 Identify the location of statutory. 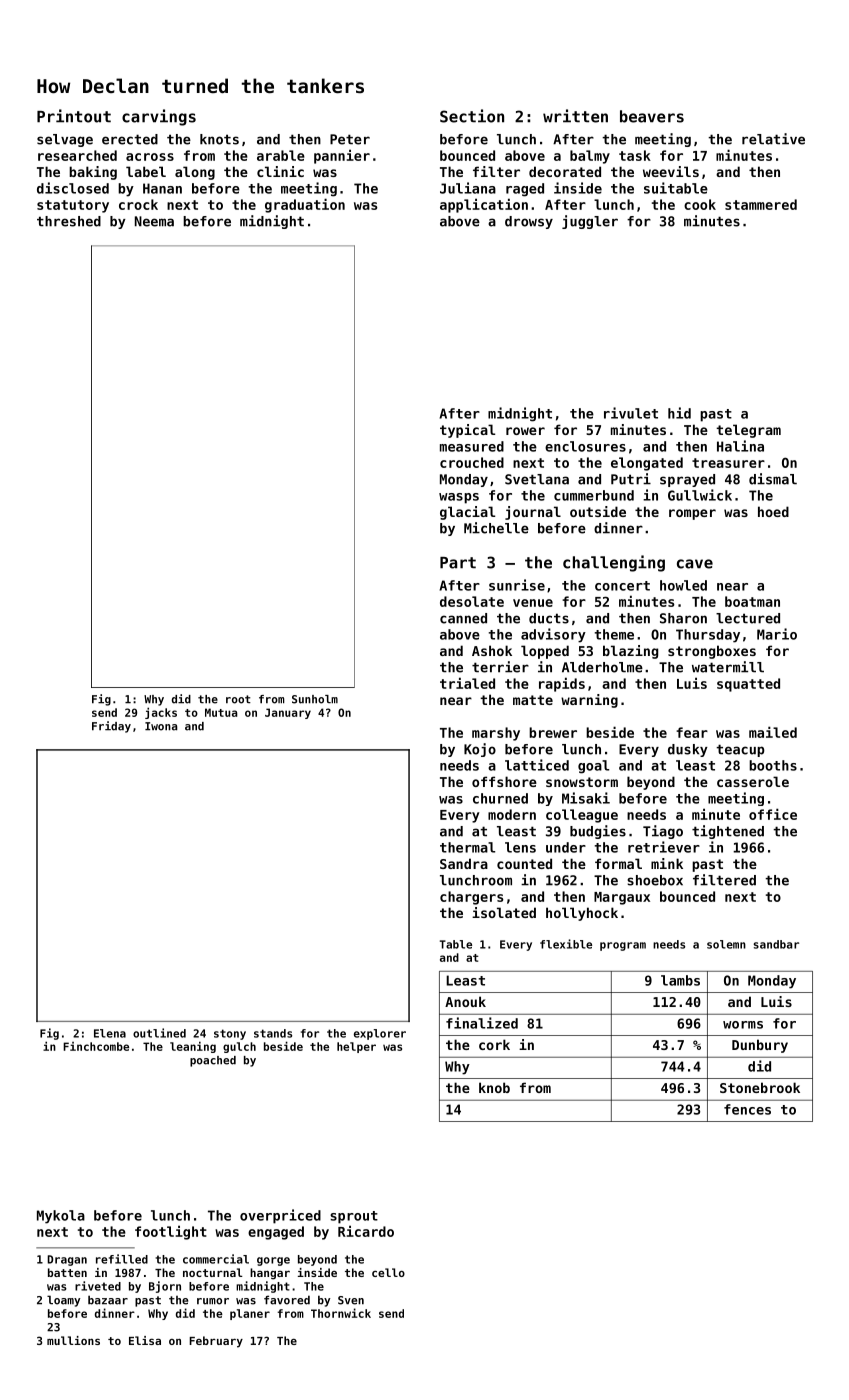
(73, 206).
